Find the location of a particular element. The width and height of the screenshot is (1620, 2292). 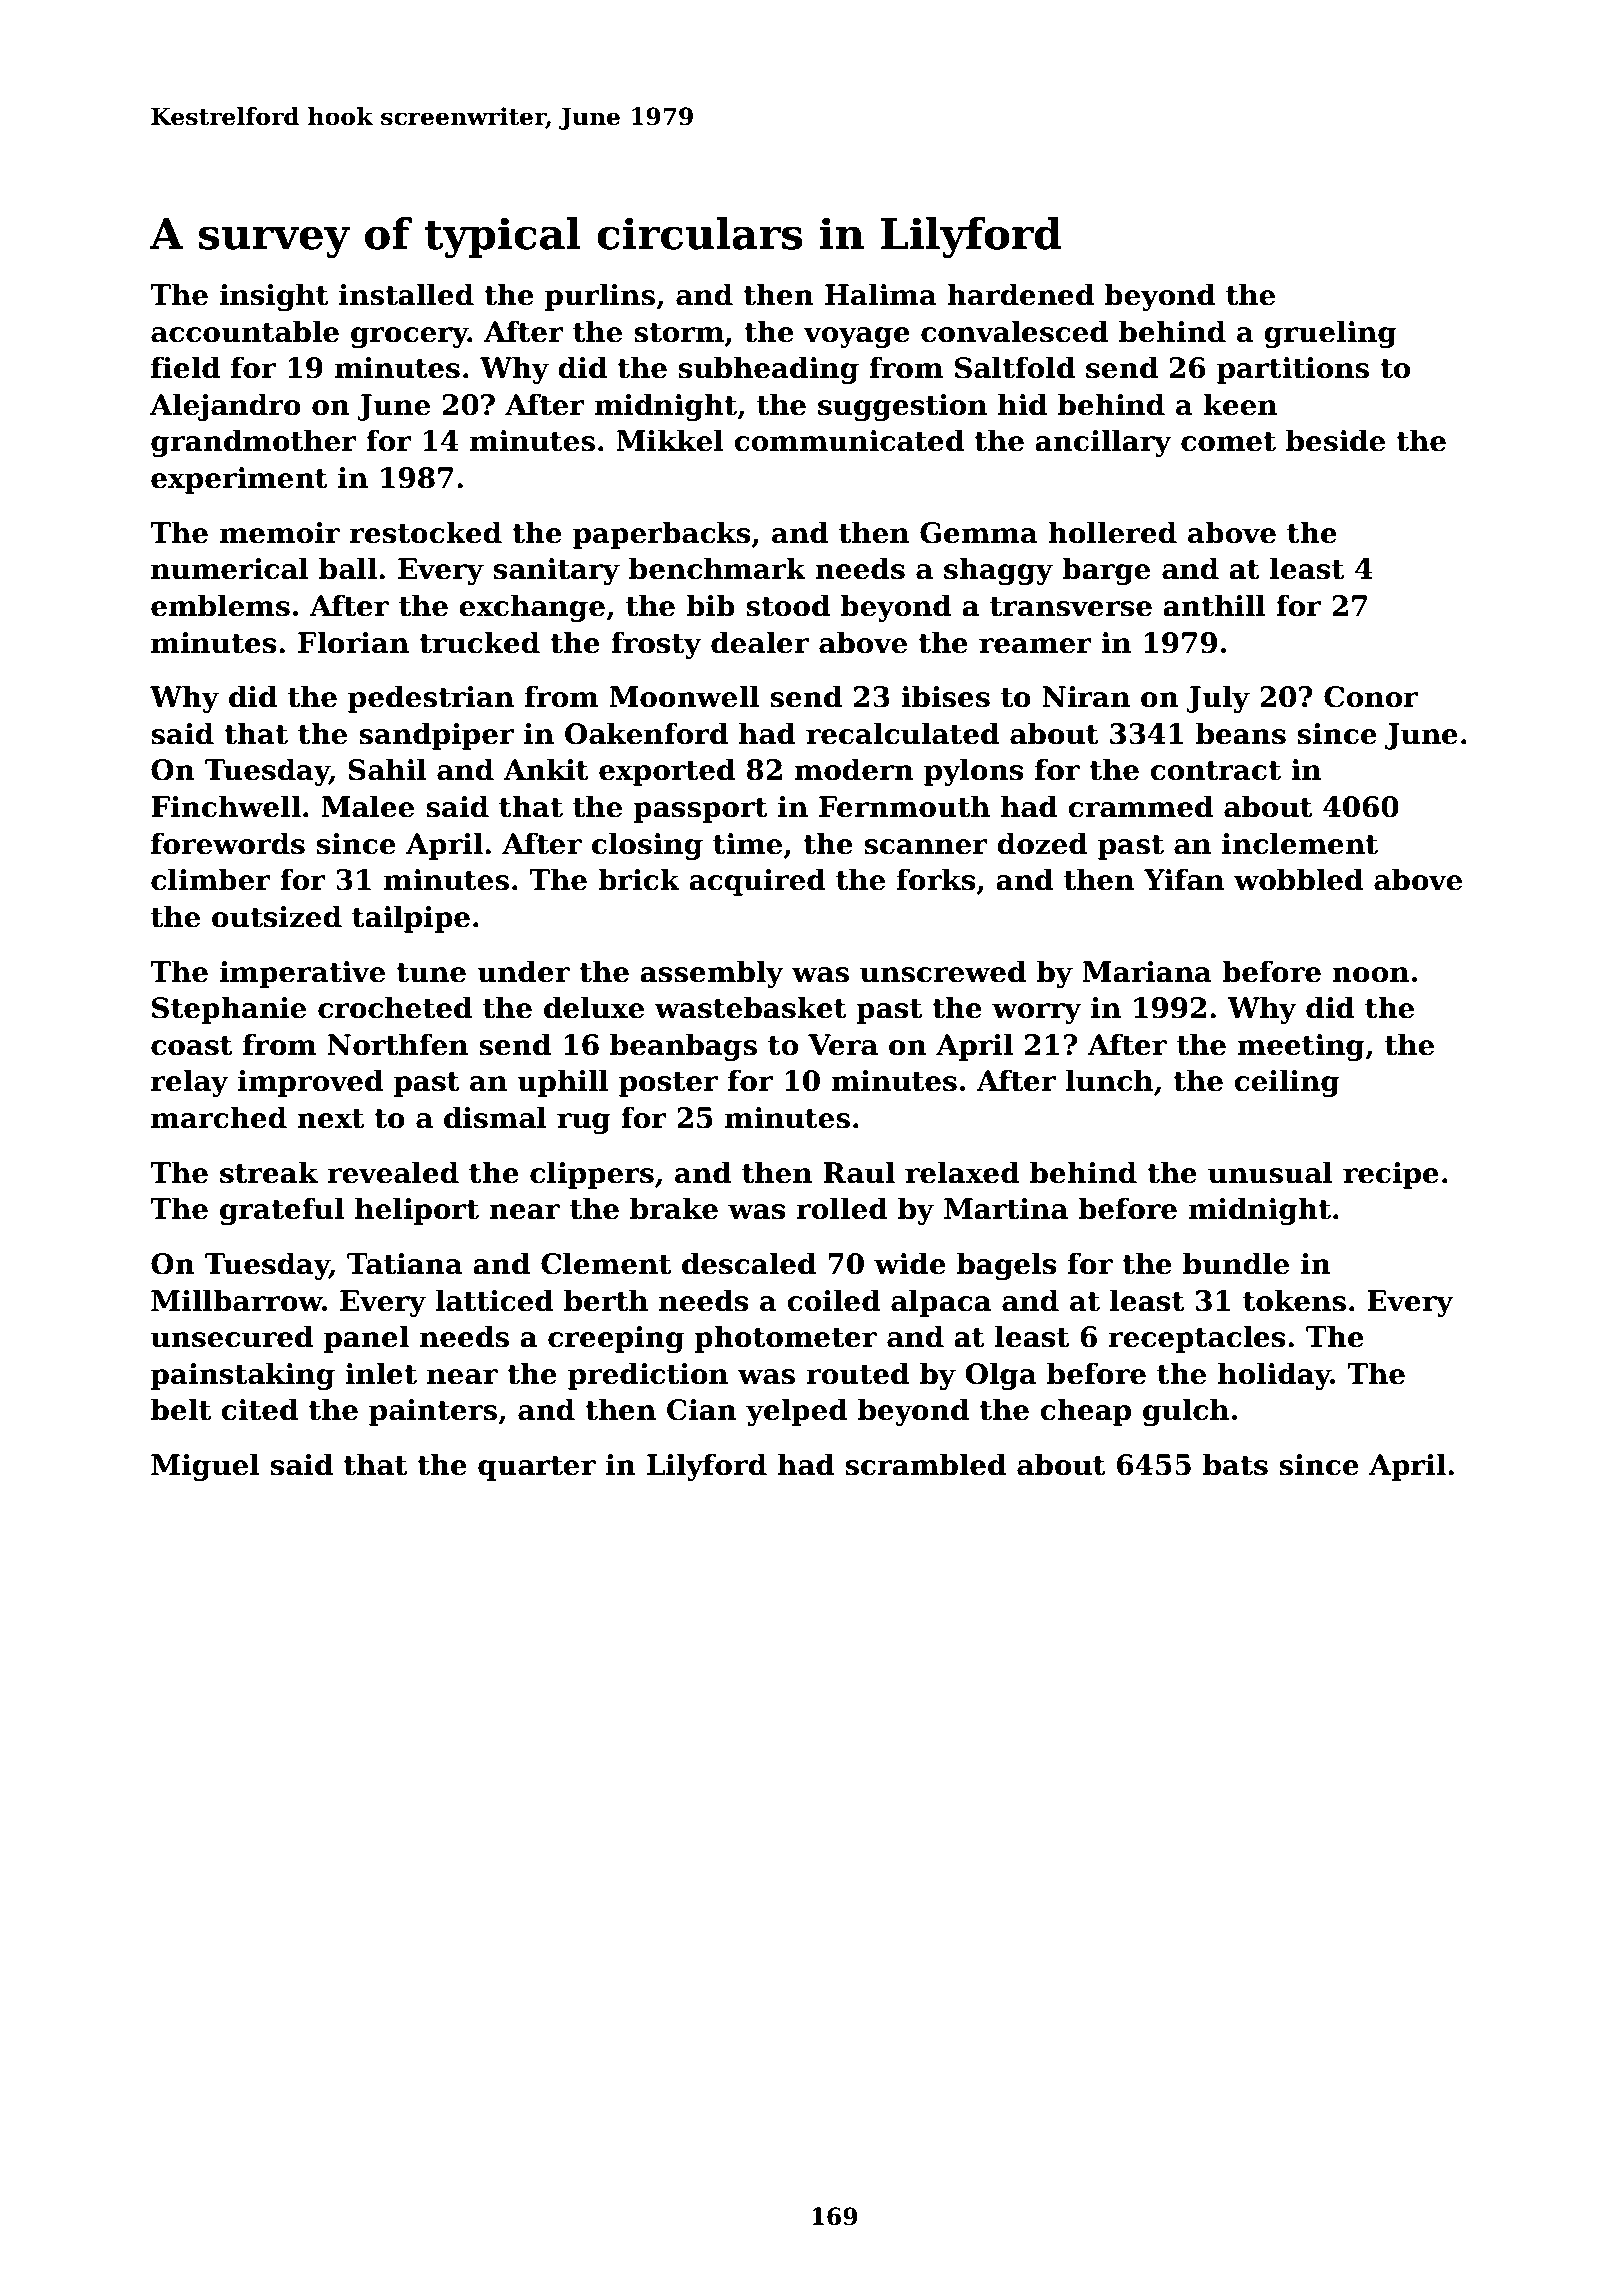

cited is located at coordinates (259, 1409).
